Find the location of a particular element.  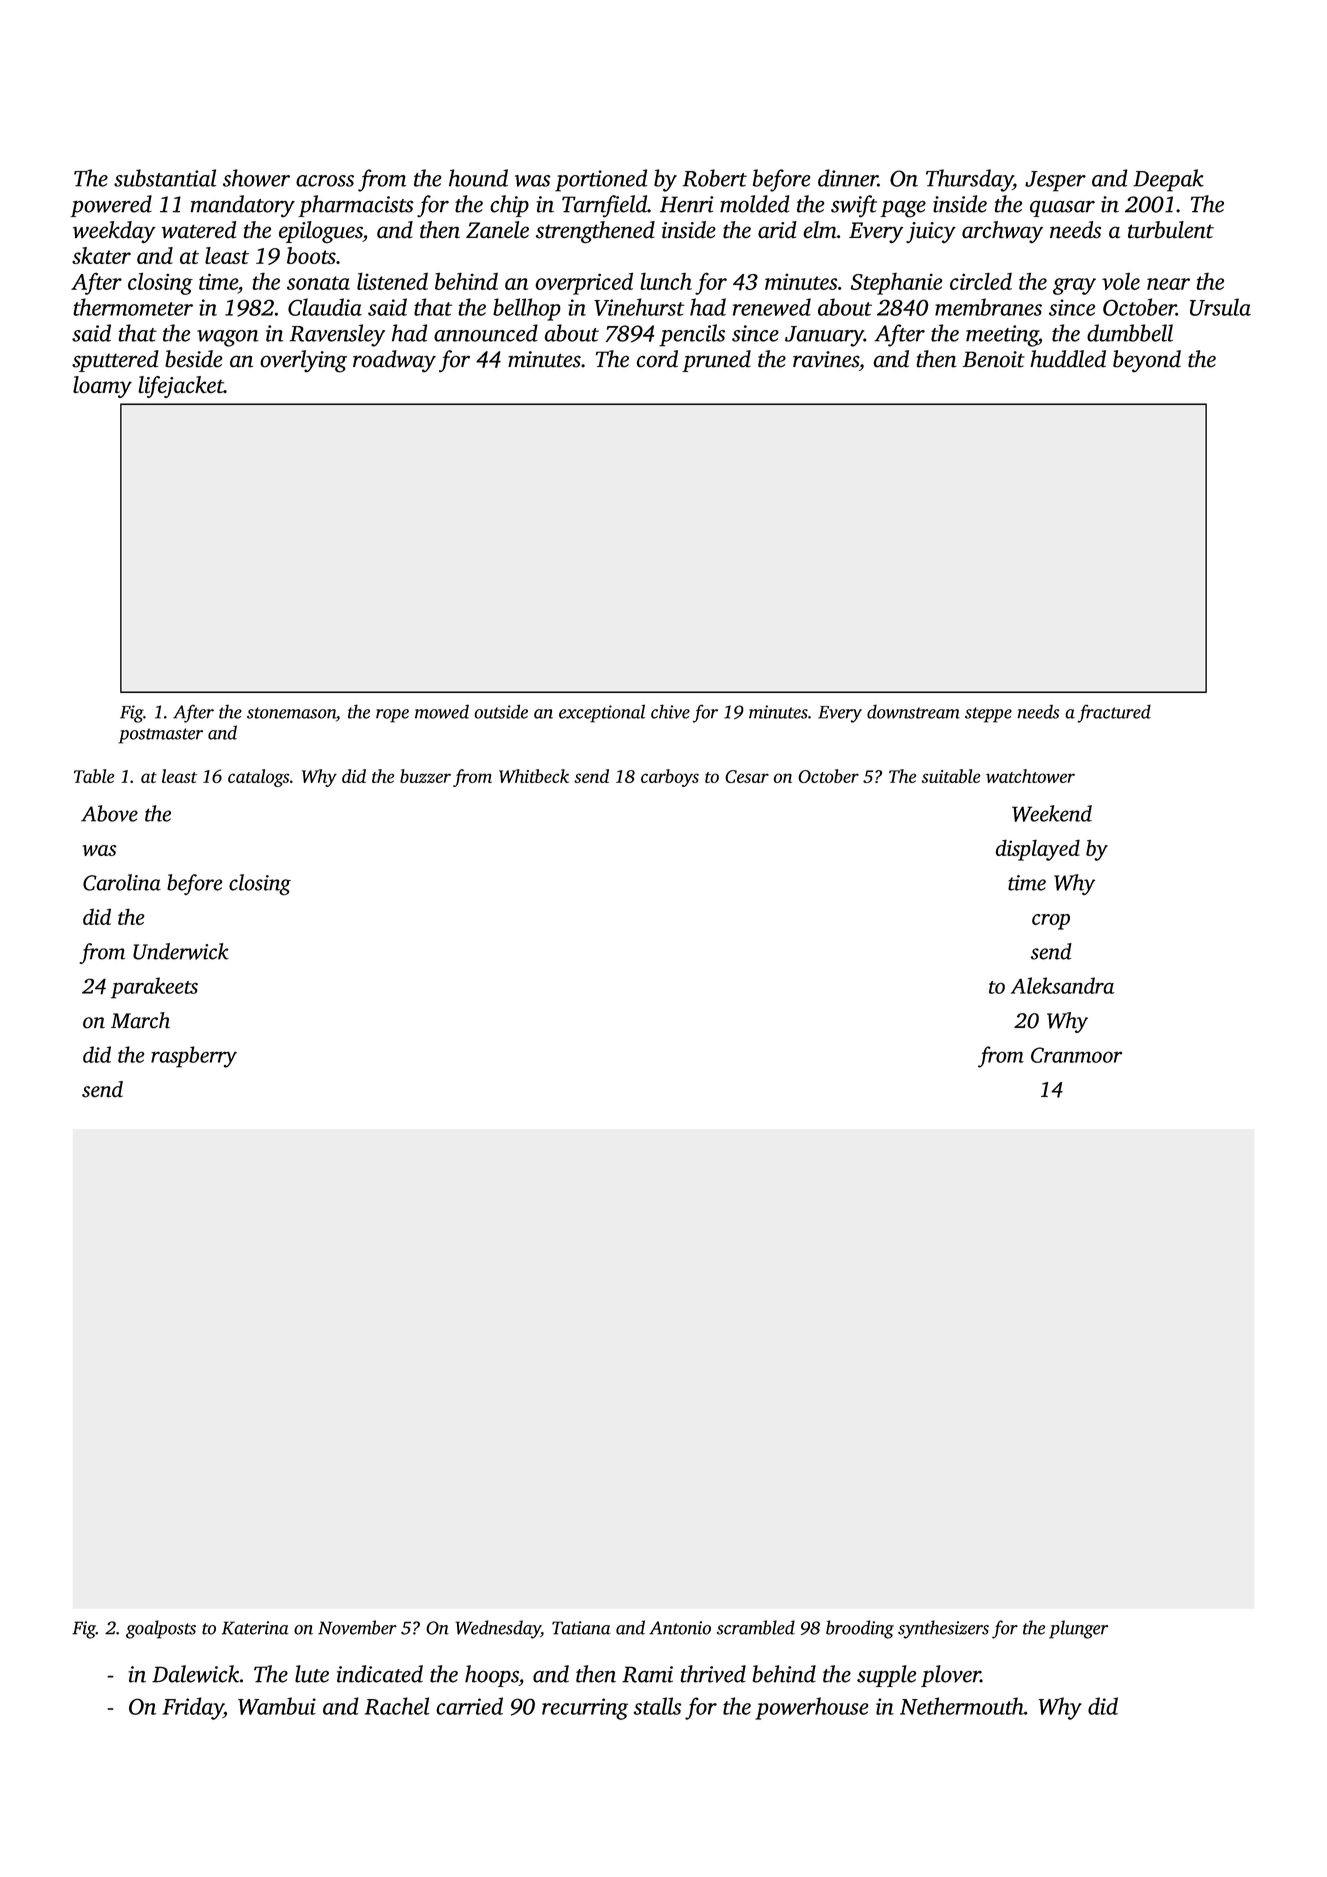

pharmacists is located at coordinates (356, 206).
